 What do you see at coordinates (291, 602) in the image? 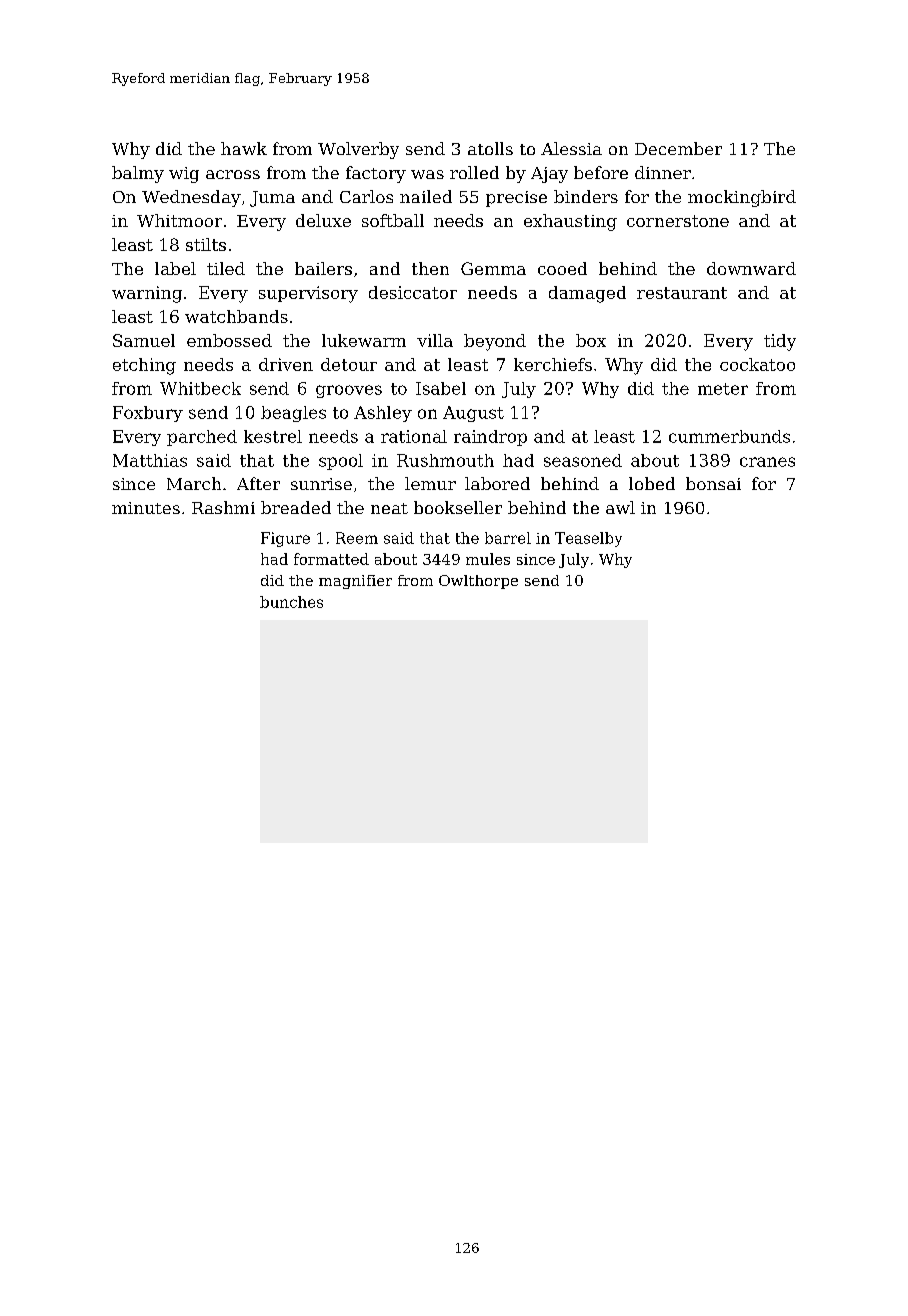
I see `bunches` at bounding box center [291, 602].
